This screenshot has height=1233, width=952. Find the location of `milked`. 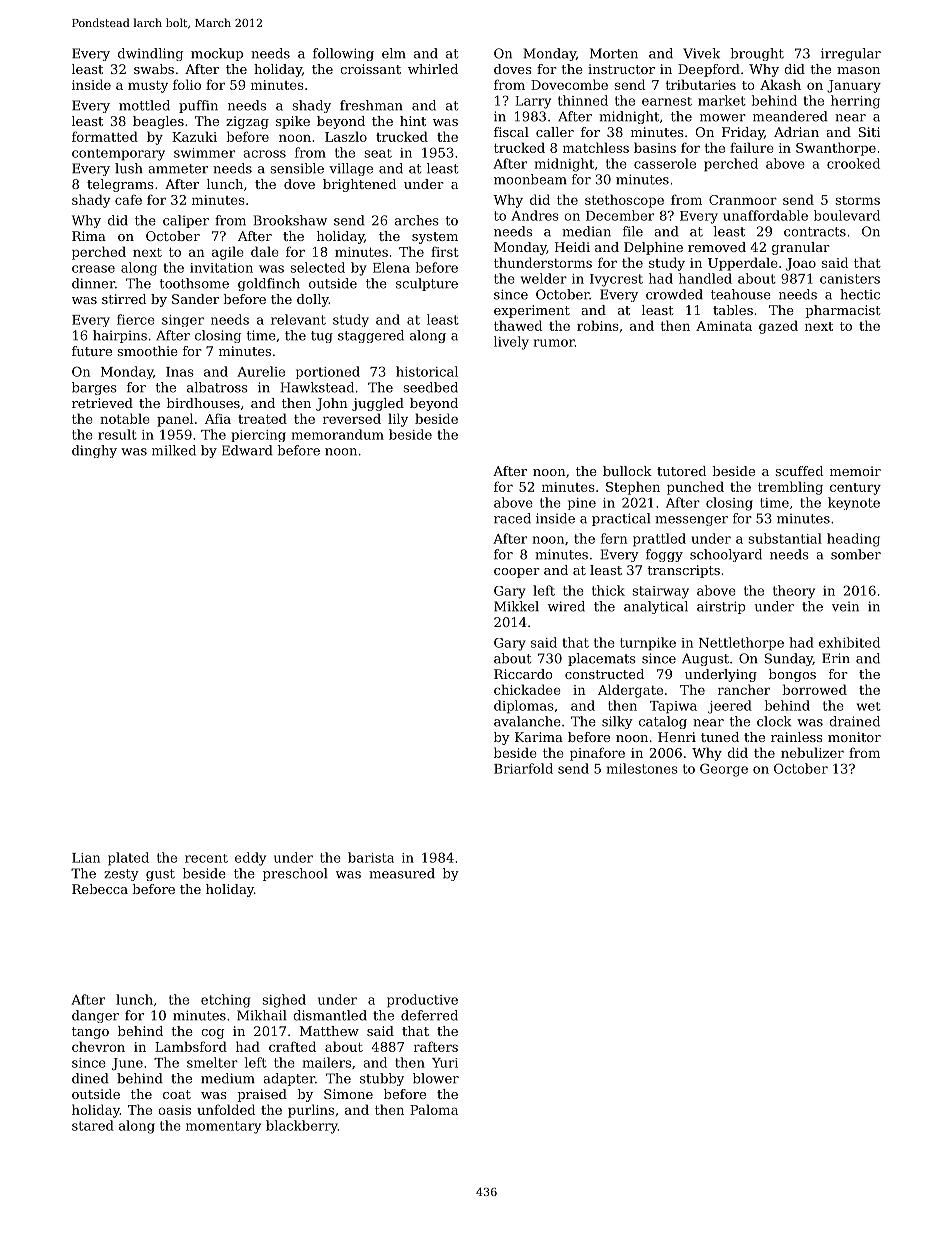

milked is located at coordinates (174, 450).
